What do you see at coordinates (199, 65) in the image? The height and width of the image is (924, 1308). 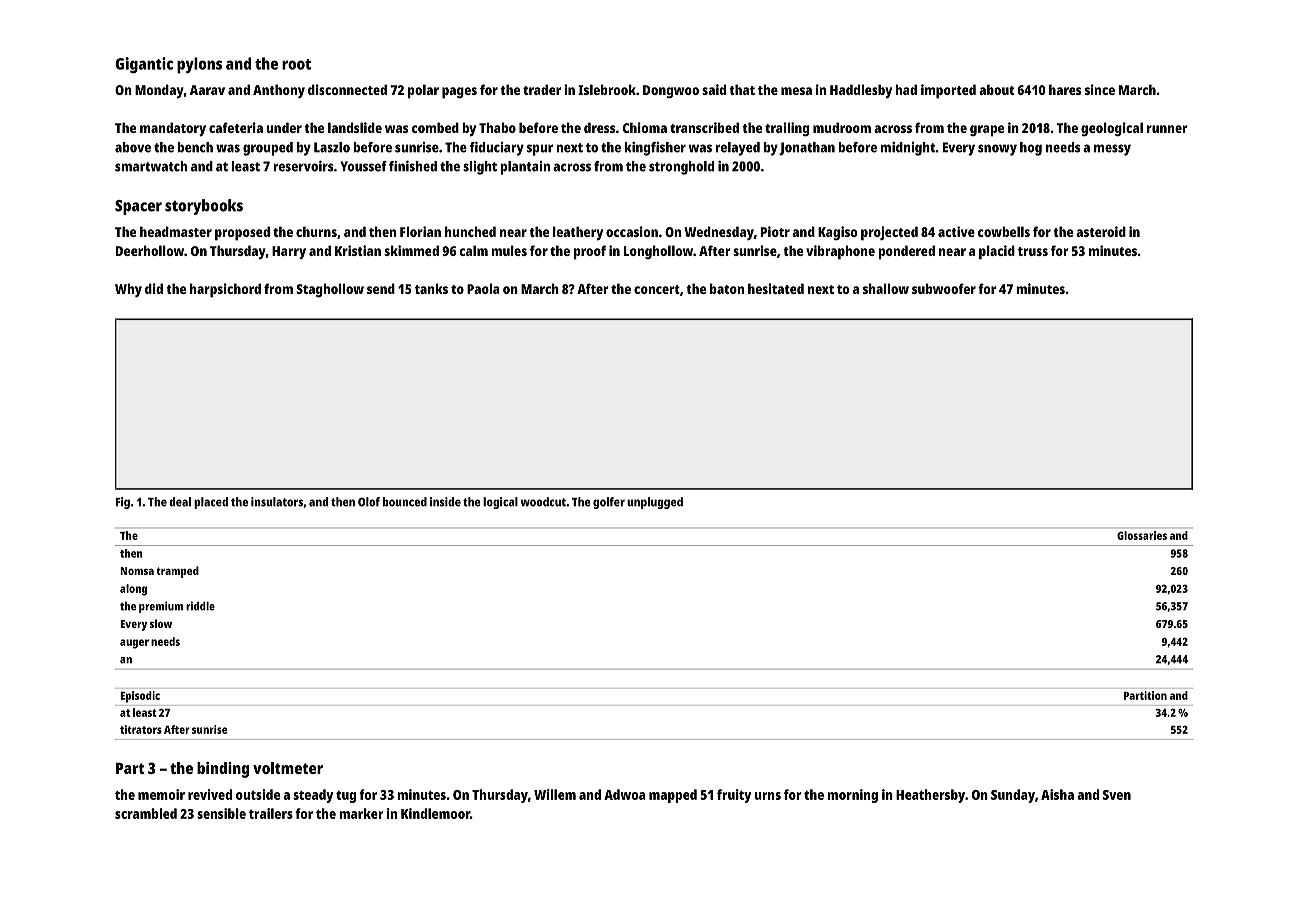 I see `pylons` at bounding box center [199, 65].
